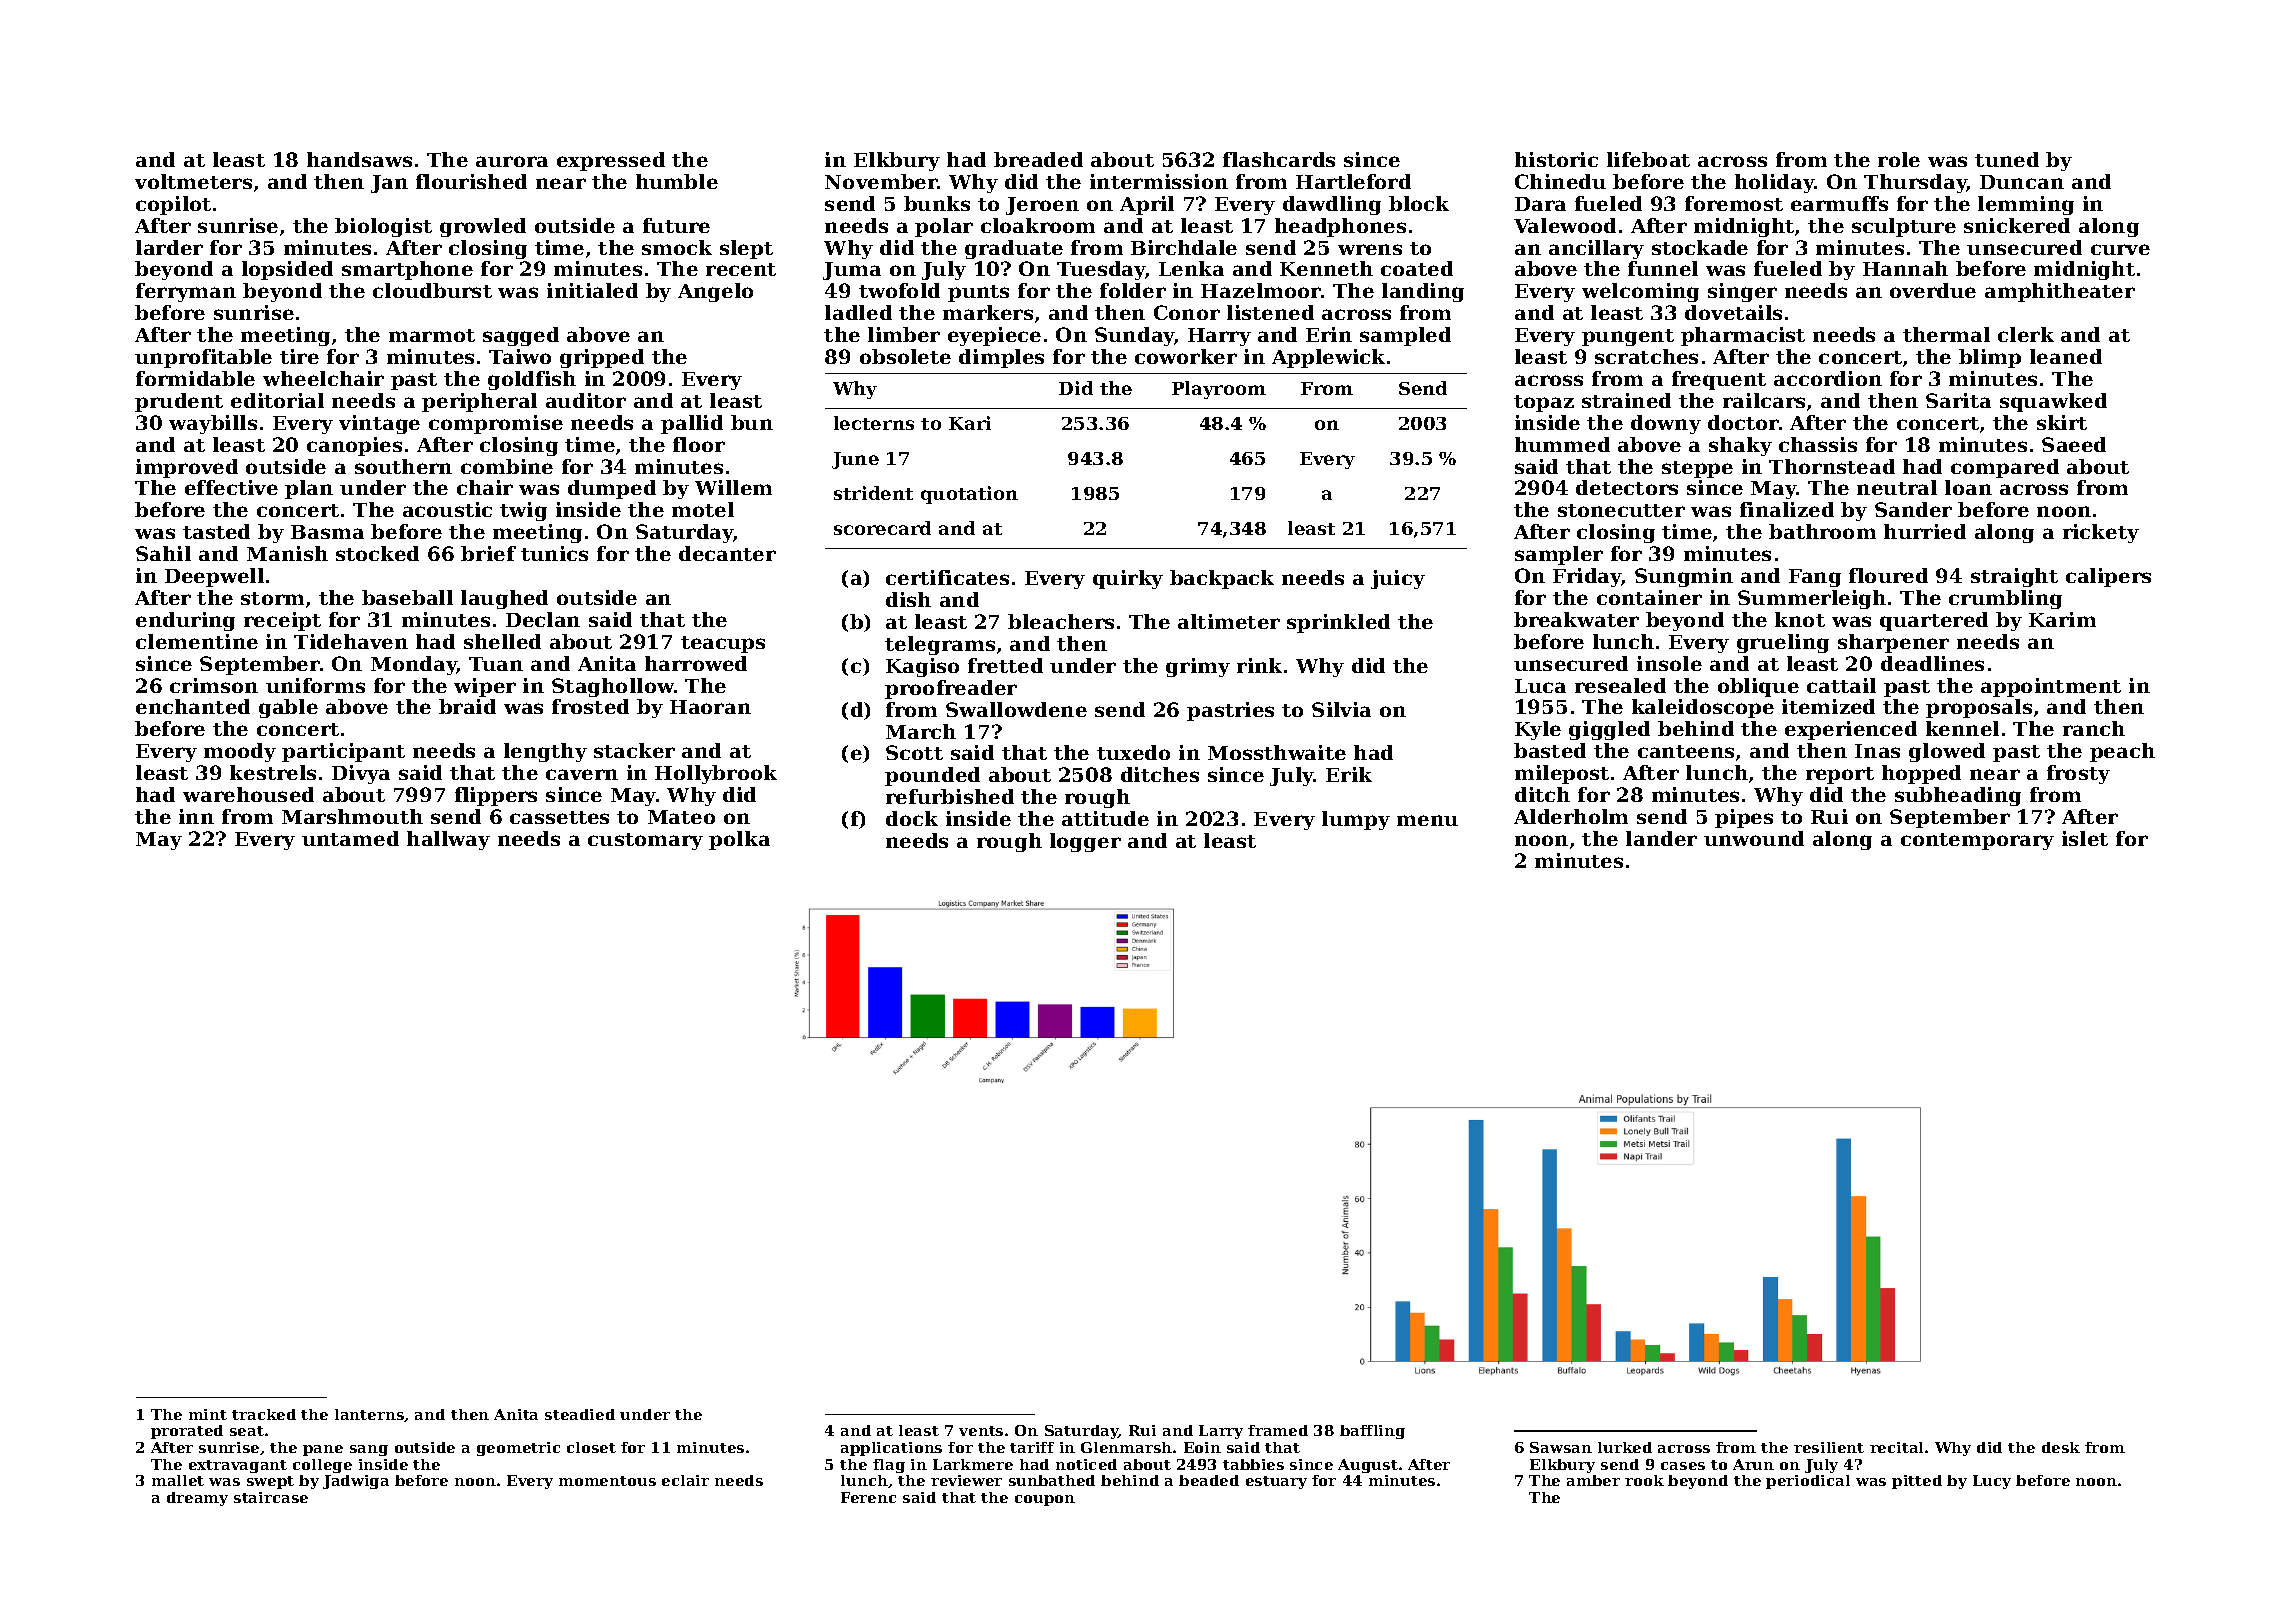 This document has width=2292, height=1620. Describe the element at coordinates (966, 1480) in the document. I see `reviewer` at that location.
